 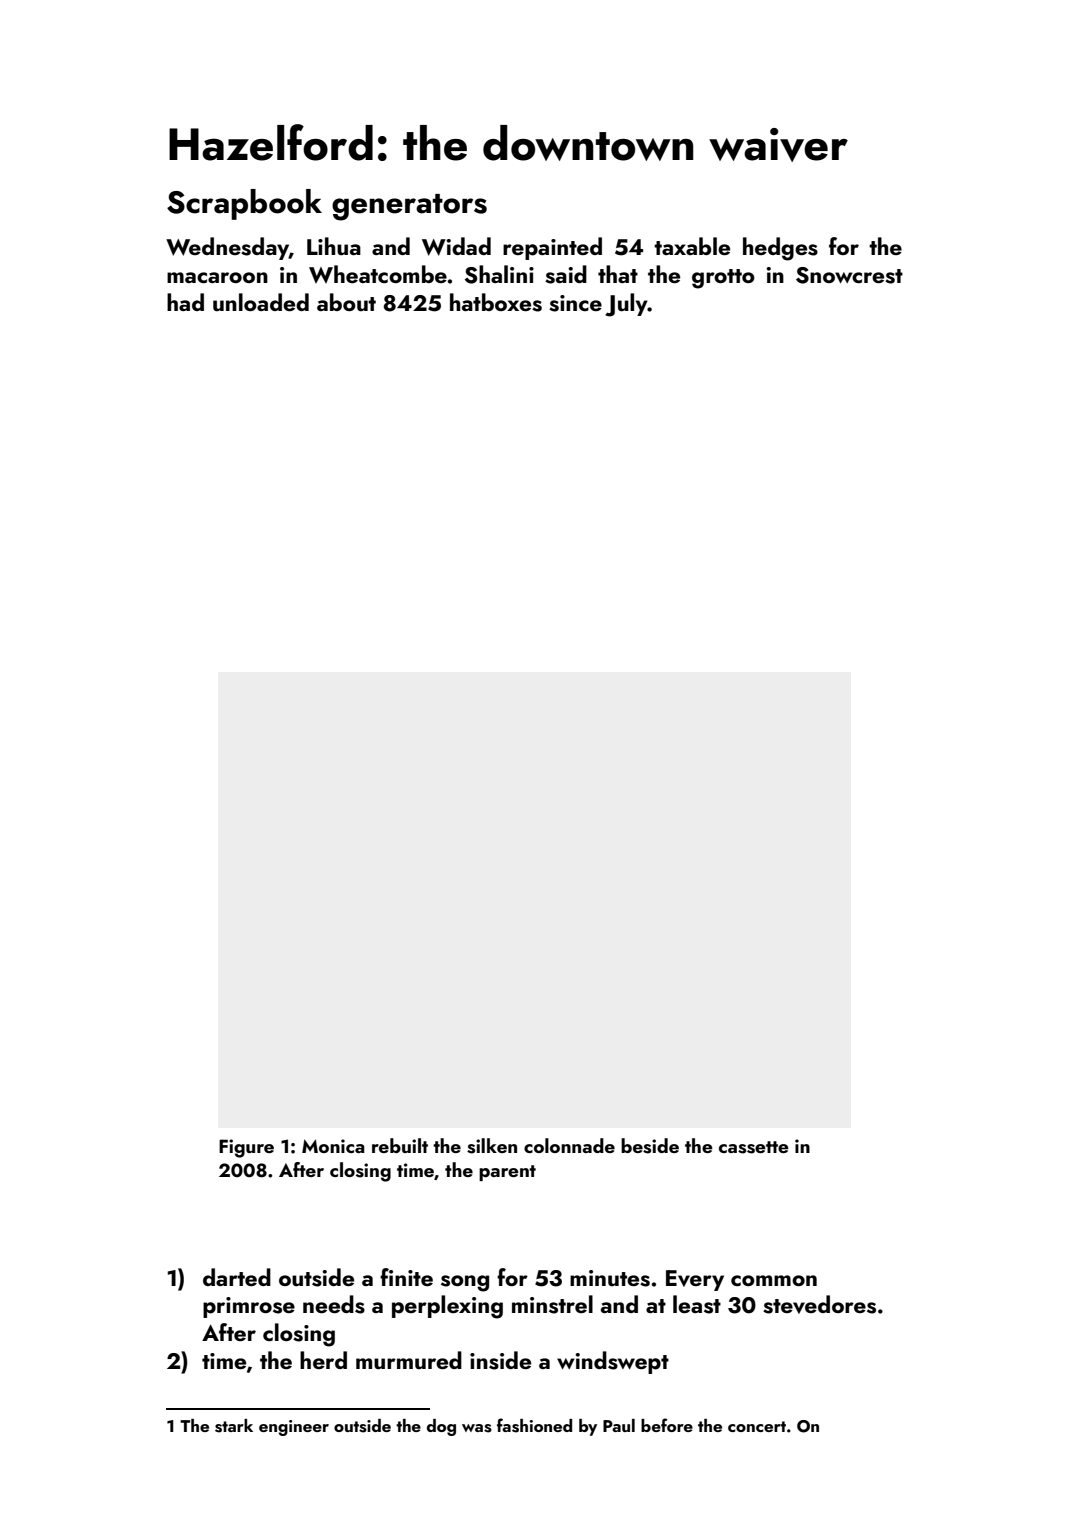 What do you see at coordinates (246, 1148) in the document?
I see `Figure` at bounding box center [246, 1148].
